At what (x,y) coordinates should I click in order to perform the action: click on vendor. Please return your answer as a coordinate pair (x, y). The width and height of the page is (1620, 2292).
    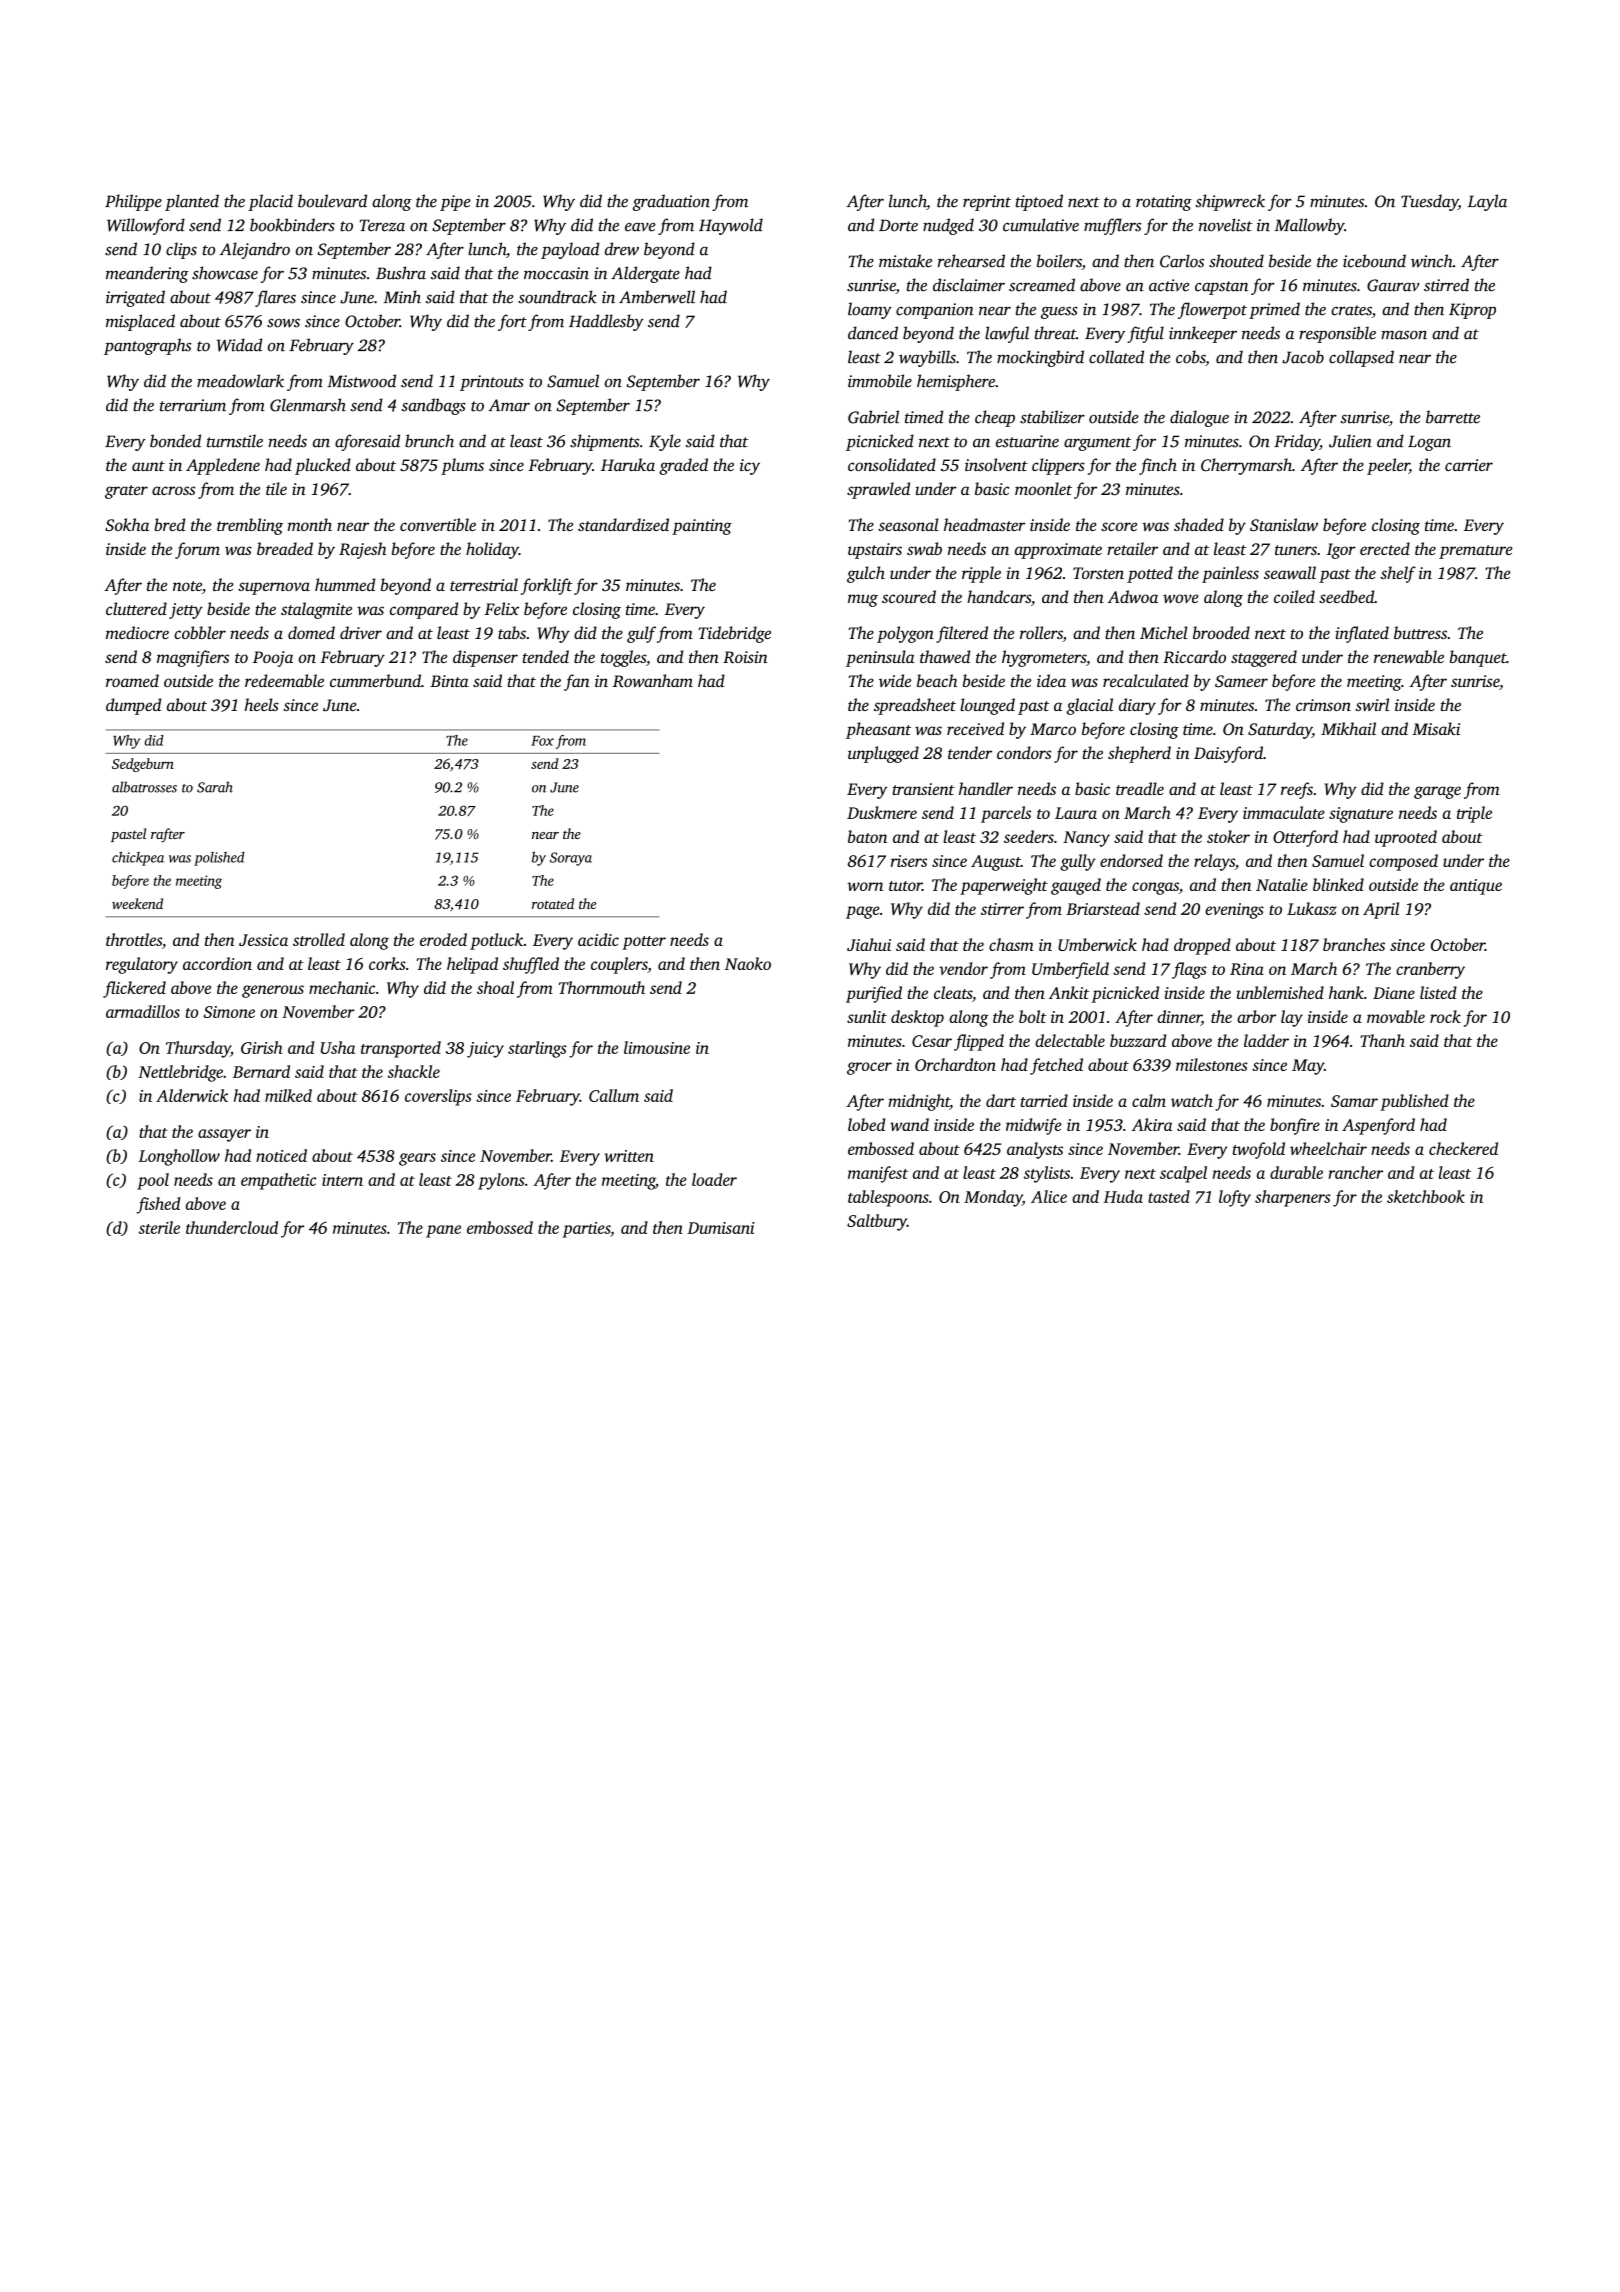
    Looking at the image, I should click on (963, 968).
